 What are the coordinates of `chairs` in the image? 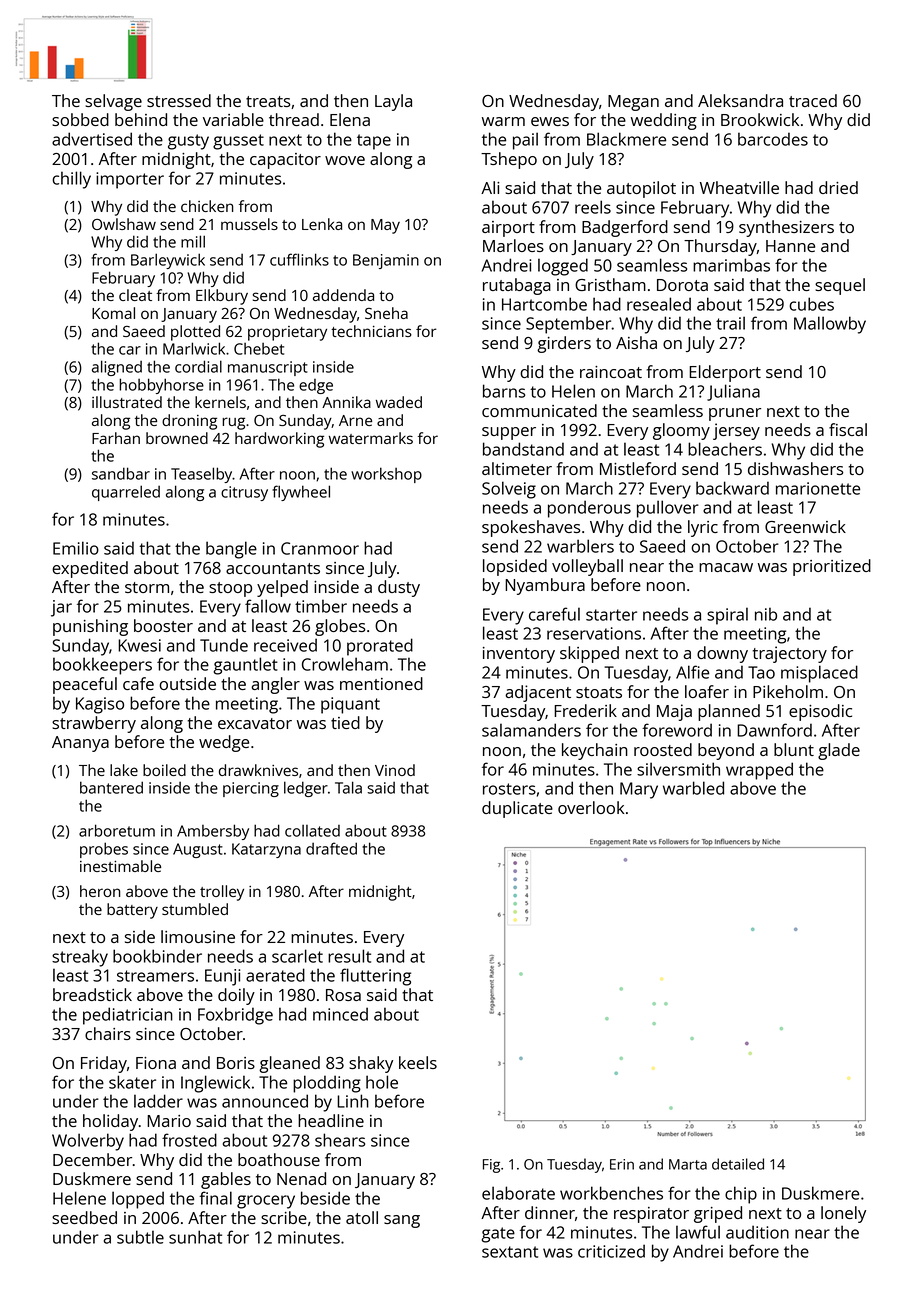 It's located at (108, 1033).
